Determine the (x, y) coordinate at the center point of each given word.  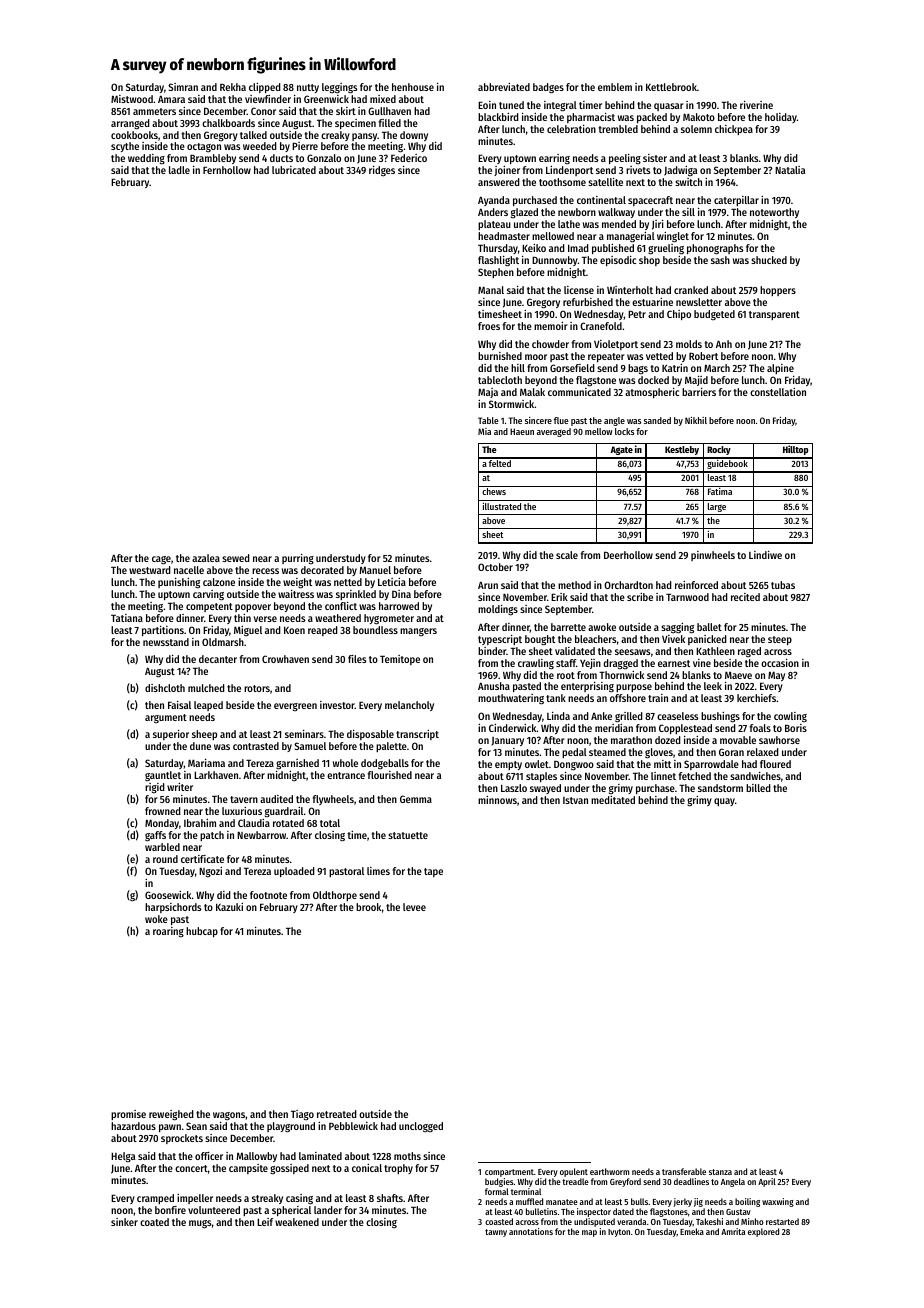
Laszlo (514, 788)
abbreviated (504, 87)
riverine (756, 105)
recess (265, 571)
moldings (498, 610)
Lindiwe (765, 555)
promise (128, 1115)
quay (724, 802)
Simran (183, 87)
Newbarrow (261, 835)
